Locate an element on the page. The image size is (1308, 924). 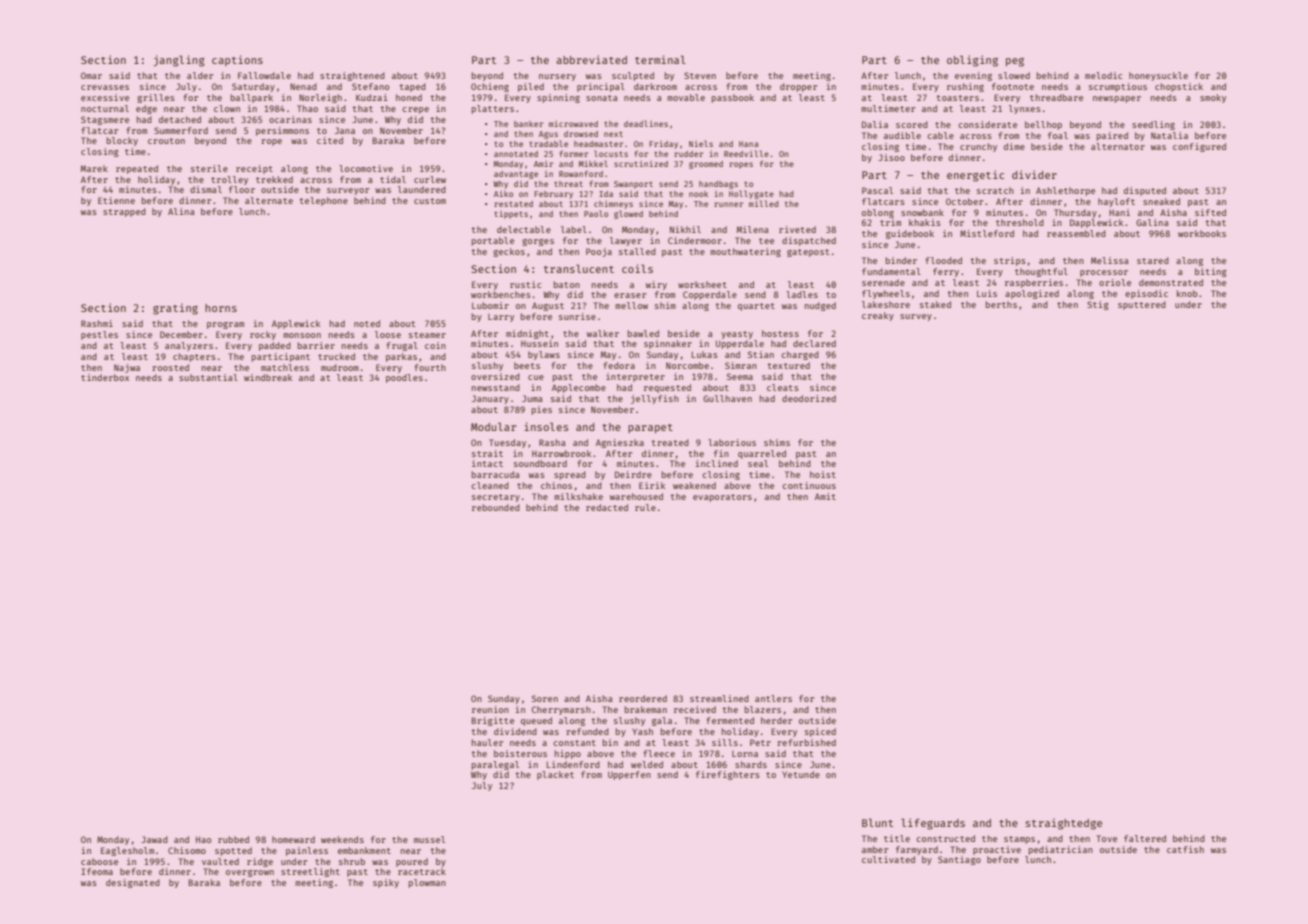
berths is located at coordinates (1001, 304).
